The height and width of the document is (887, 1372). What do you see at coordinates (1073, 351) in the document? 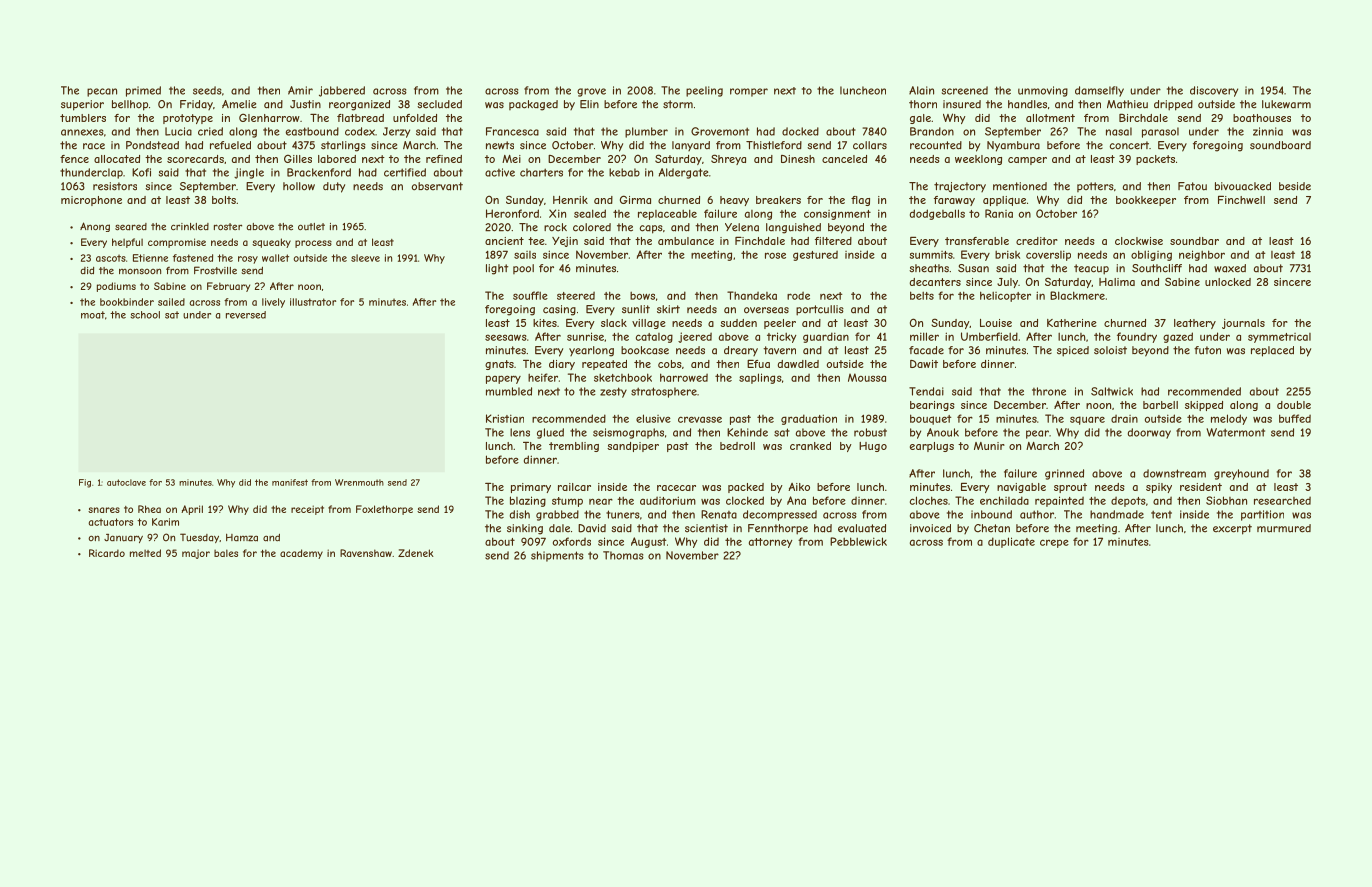
I see `spiced` at bounding box center [1073, 351].
